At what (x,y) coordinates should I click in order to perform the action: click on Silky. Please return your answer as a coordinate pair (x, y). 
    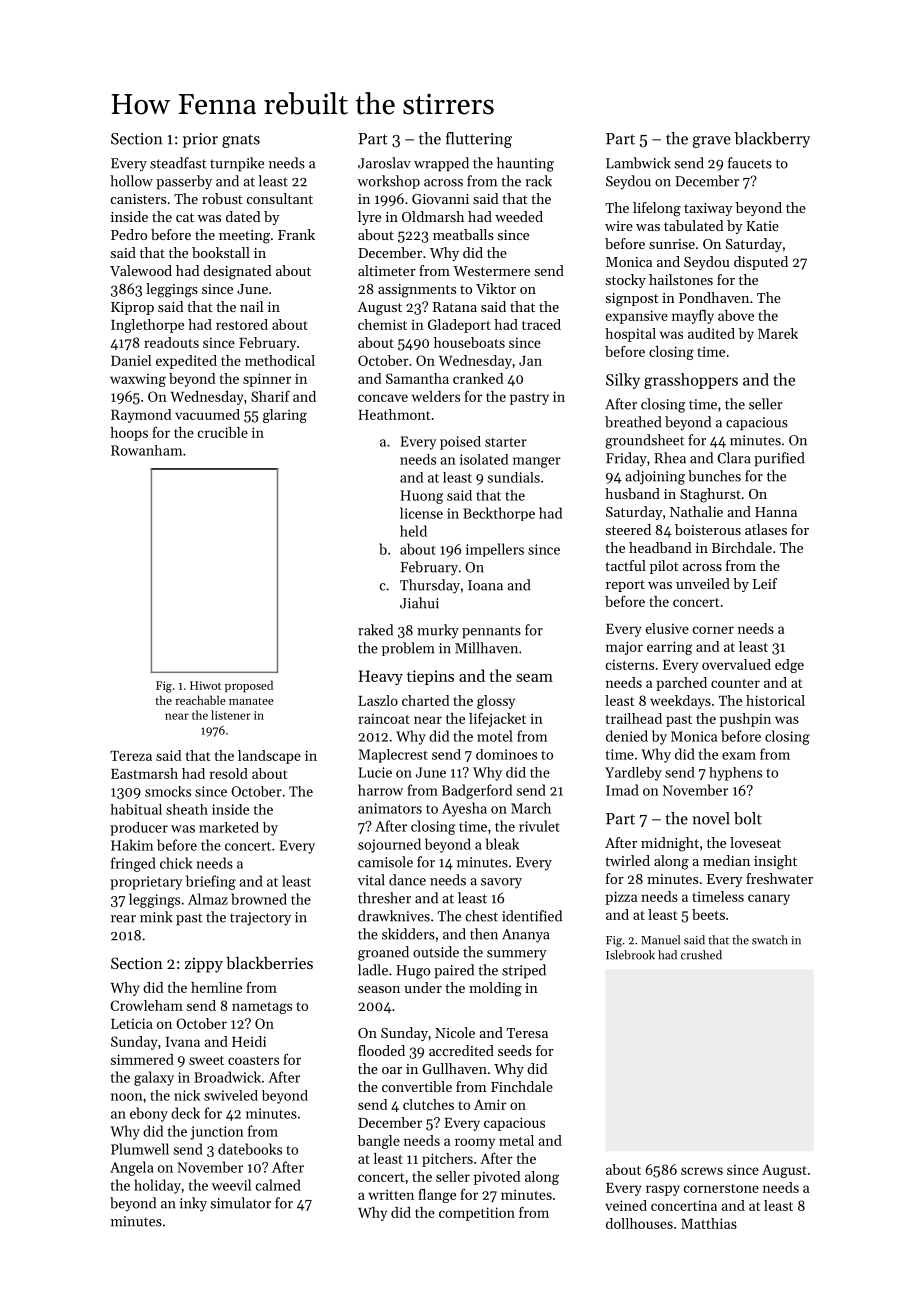
    Looking at the image, I should click on (623, 381).
